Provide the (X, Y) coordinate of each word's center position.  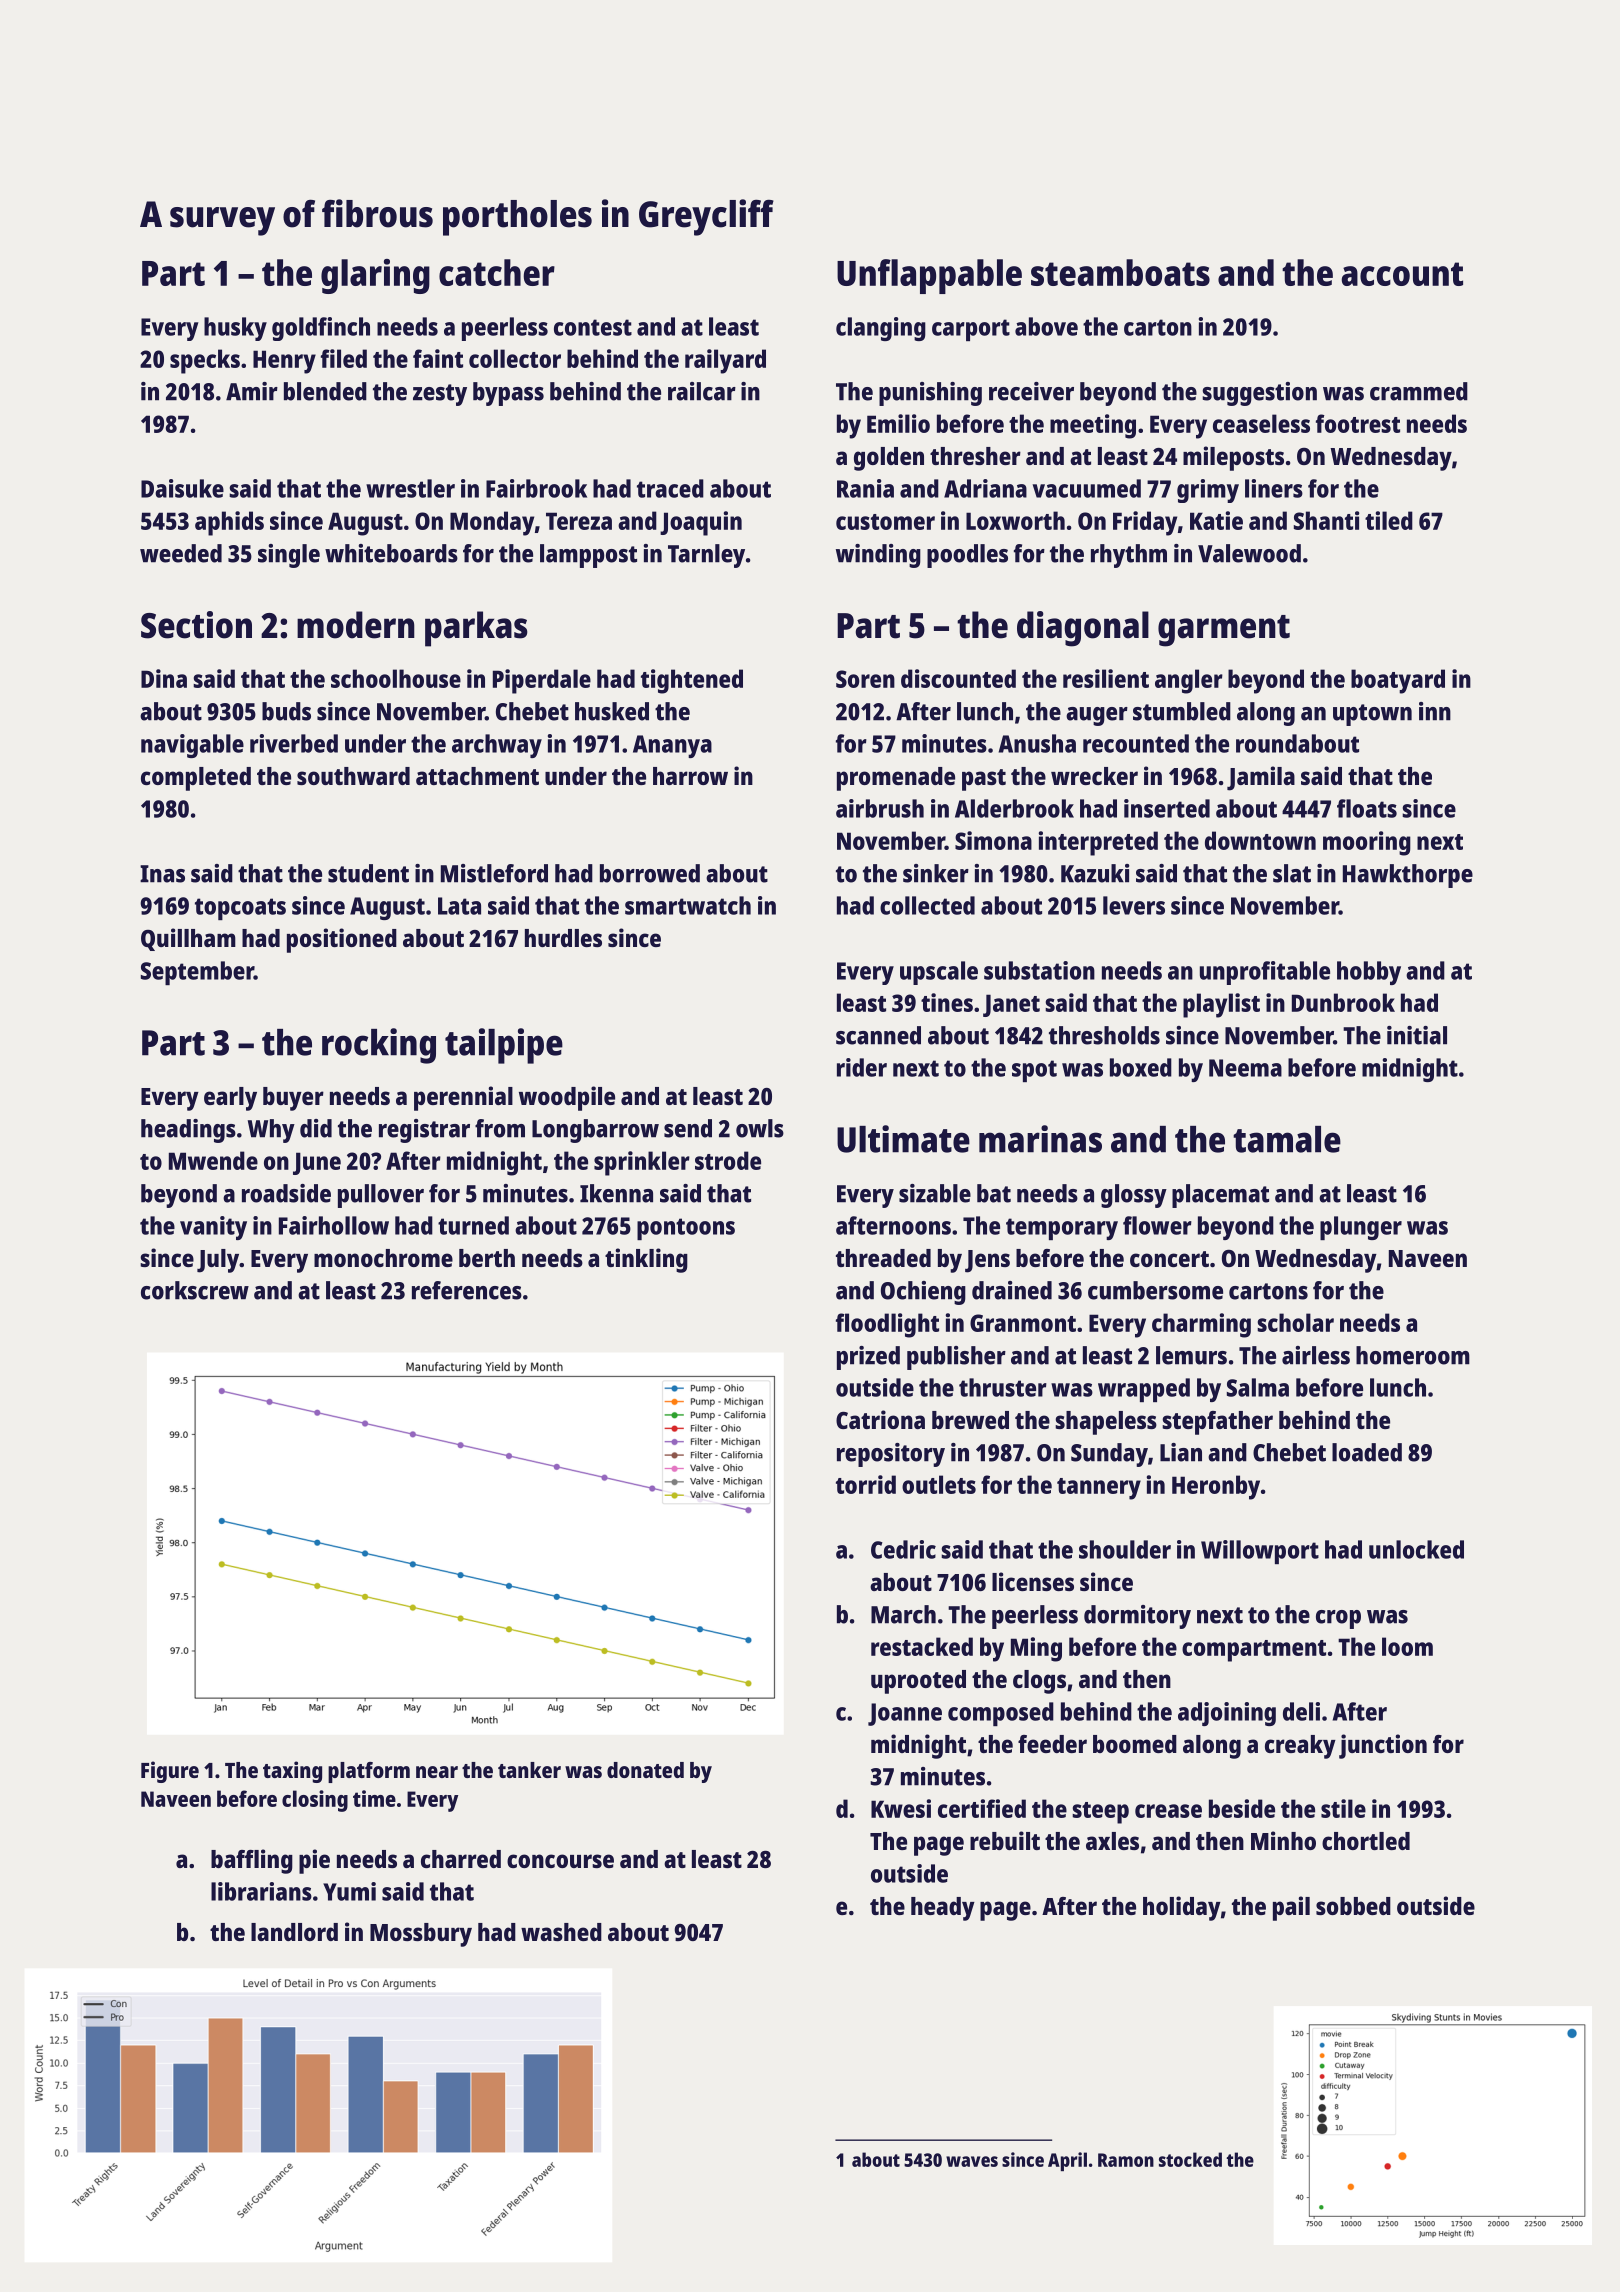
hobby (1369, 973)
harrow (690, 776)
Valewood (1249, 553)
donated (645, 1770)
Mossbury (421, 1935)
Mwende (213, 1160)
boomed (1135, 1744)
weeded (181, 553)
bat (994, 1193)
